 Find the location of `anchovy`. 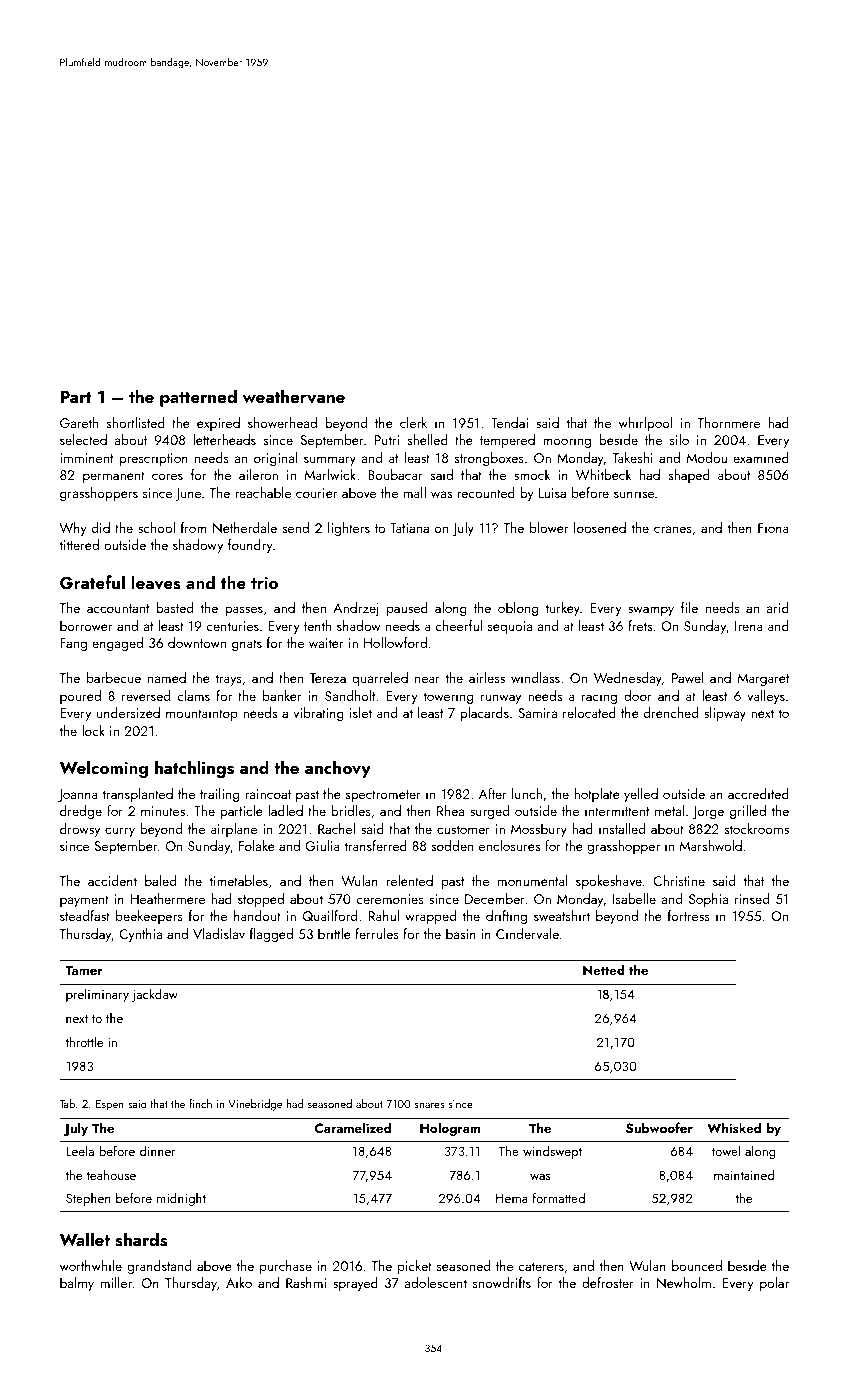

anchovy is located at coordinates (338, 769).
